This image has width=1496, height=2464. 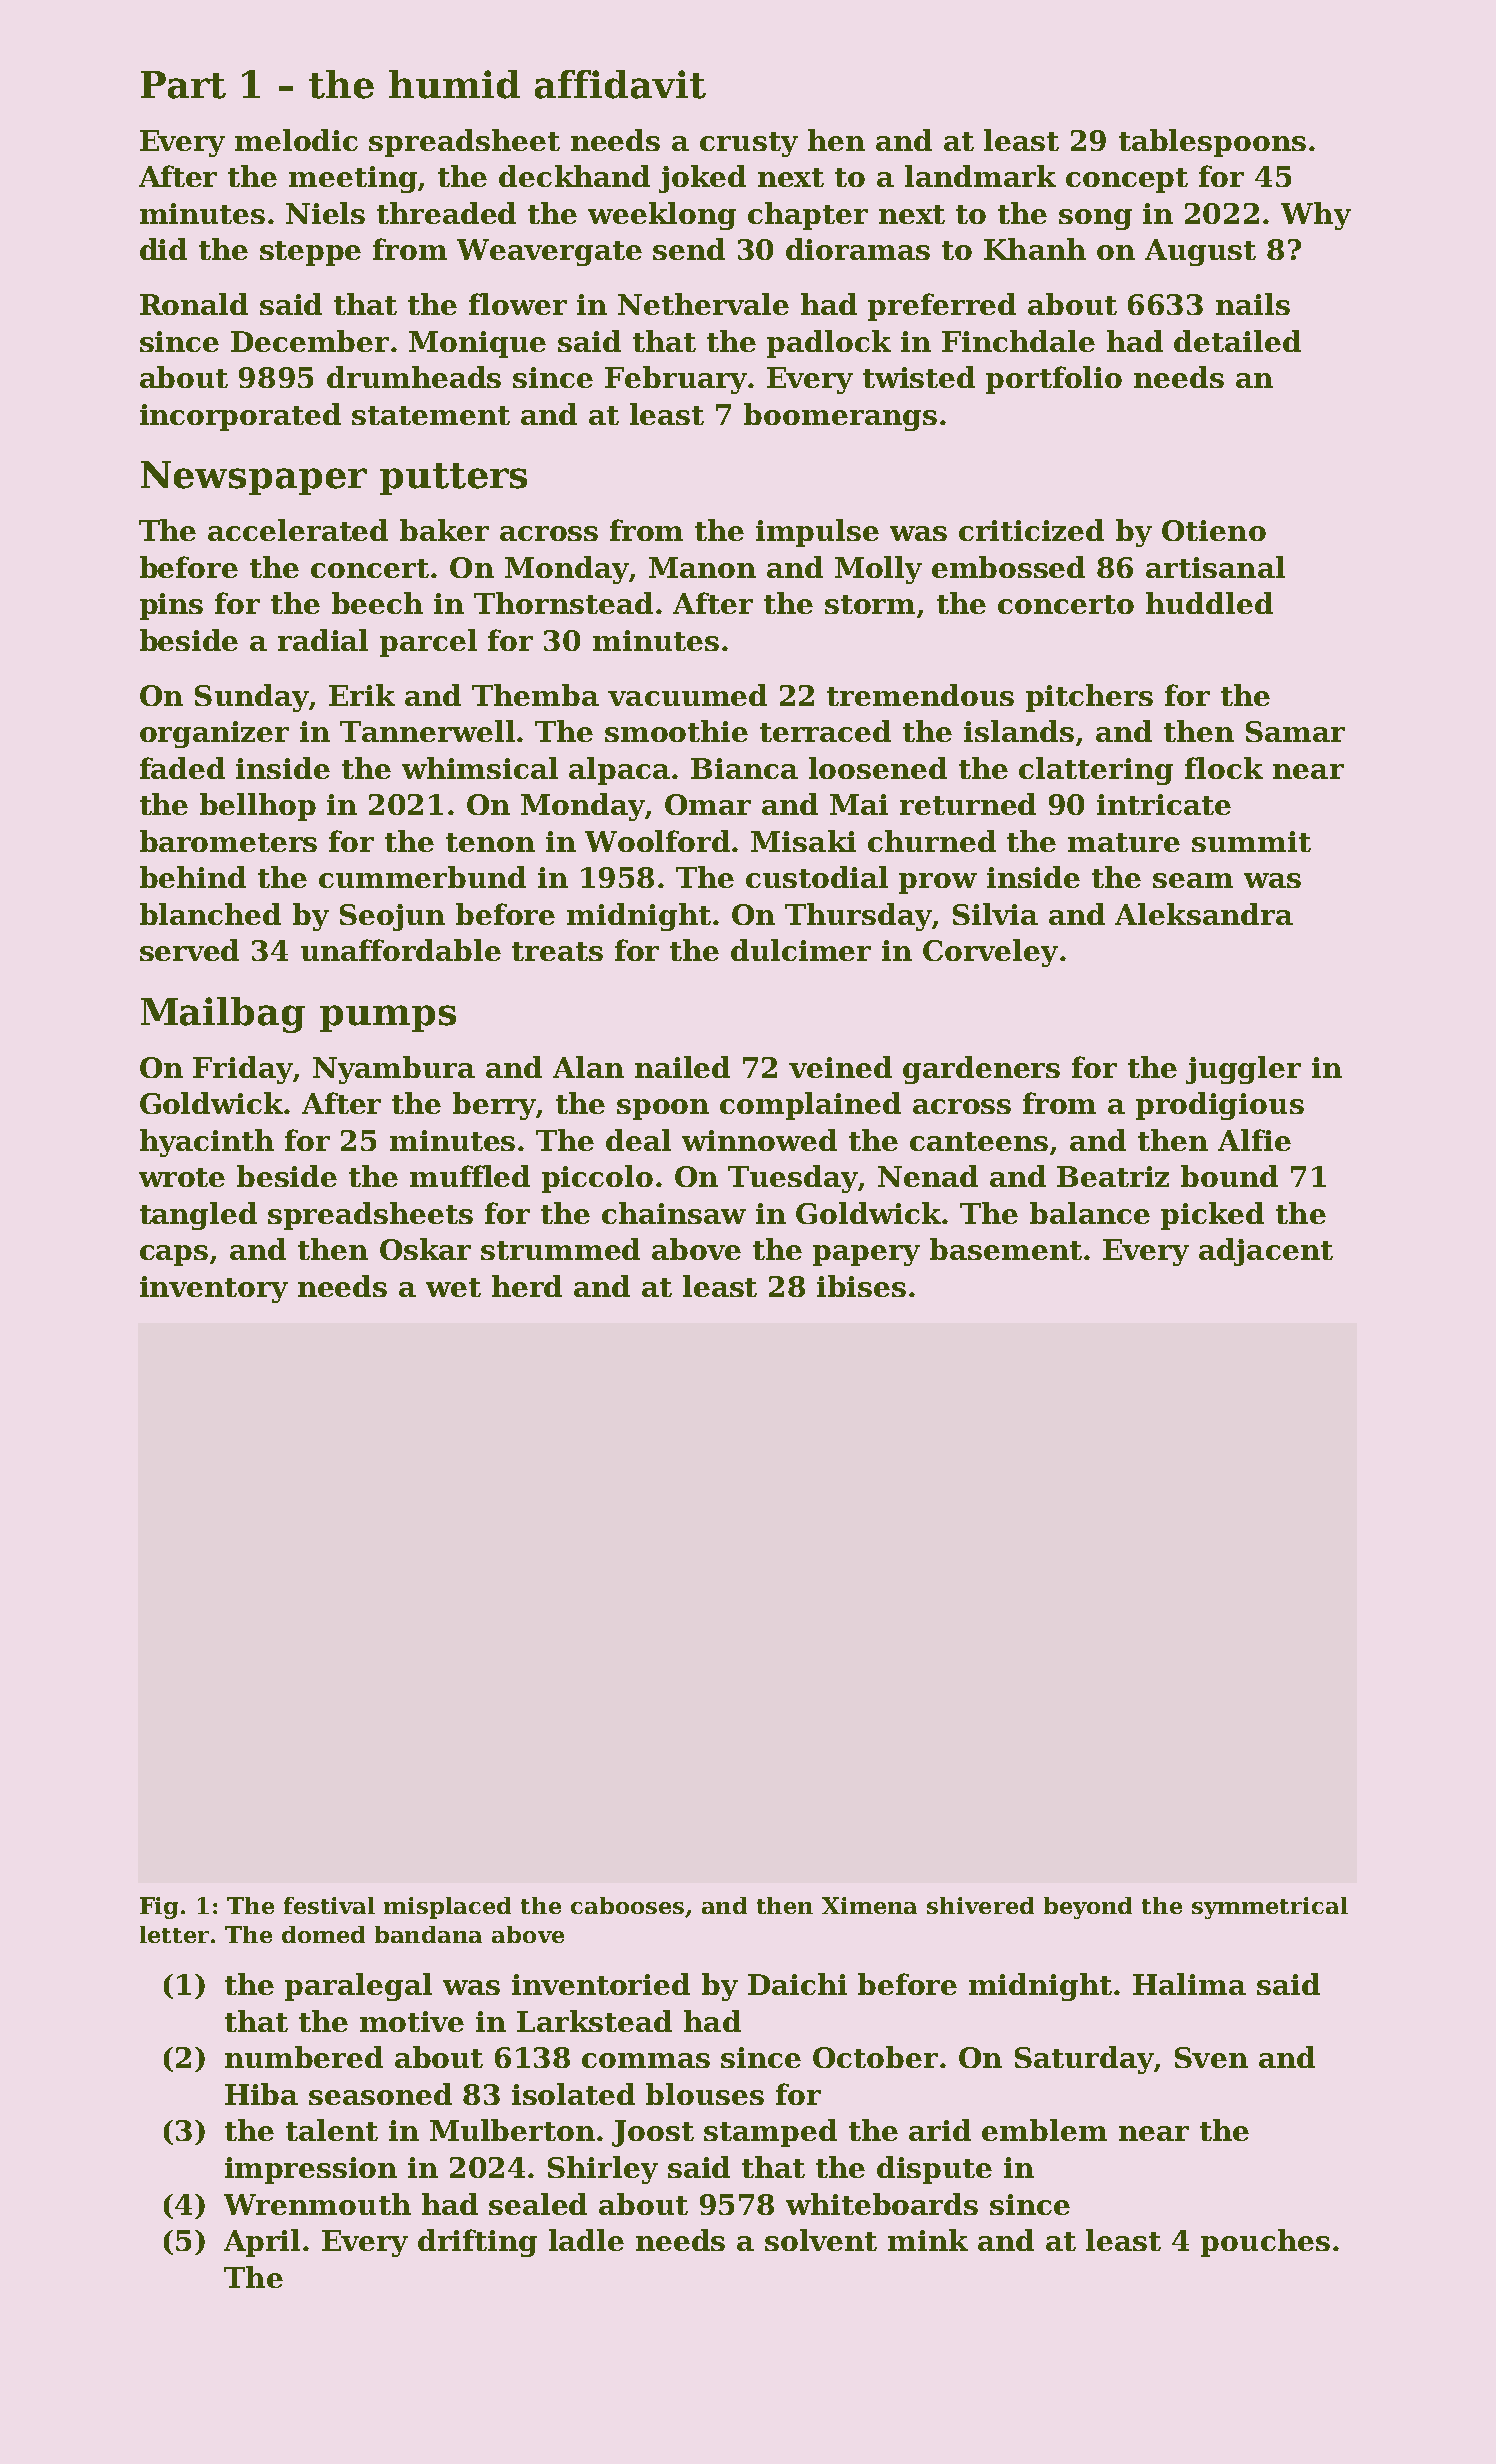 What do you see at coordinates (1270, 1908) in the image?
I see `symmetrical` at bounding box center [1270, 1908].
